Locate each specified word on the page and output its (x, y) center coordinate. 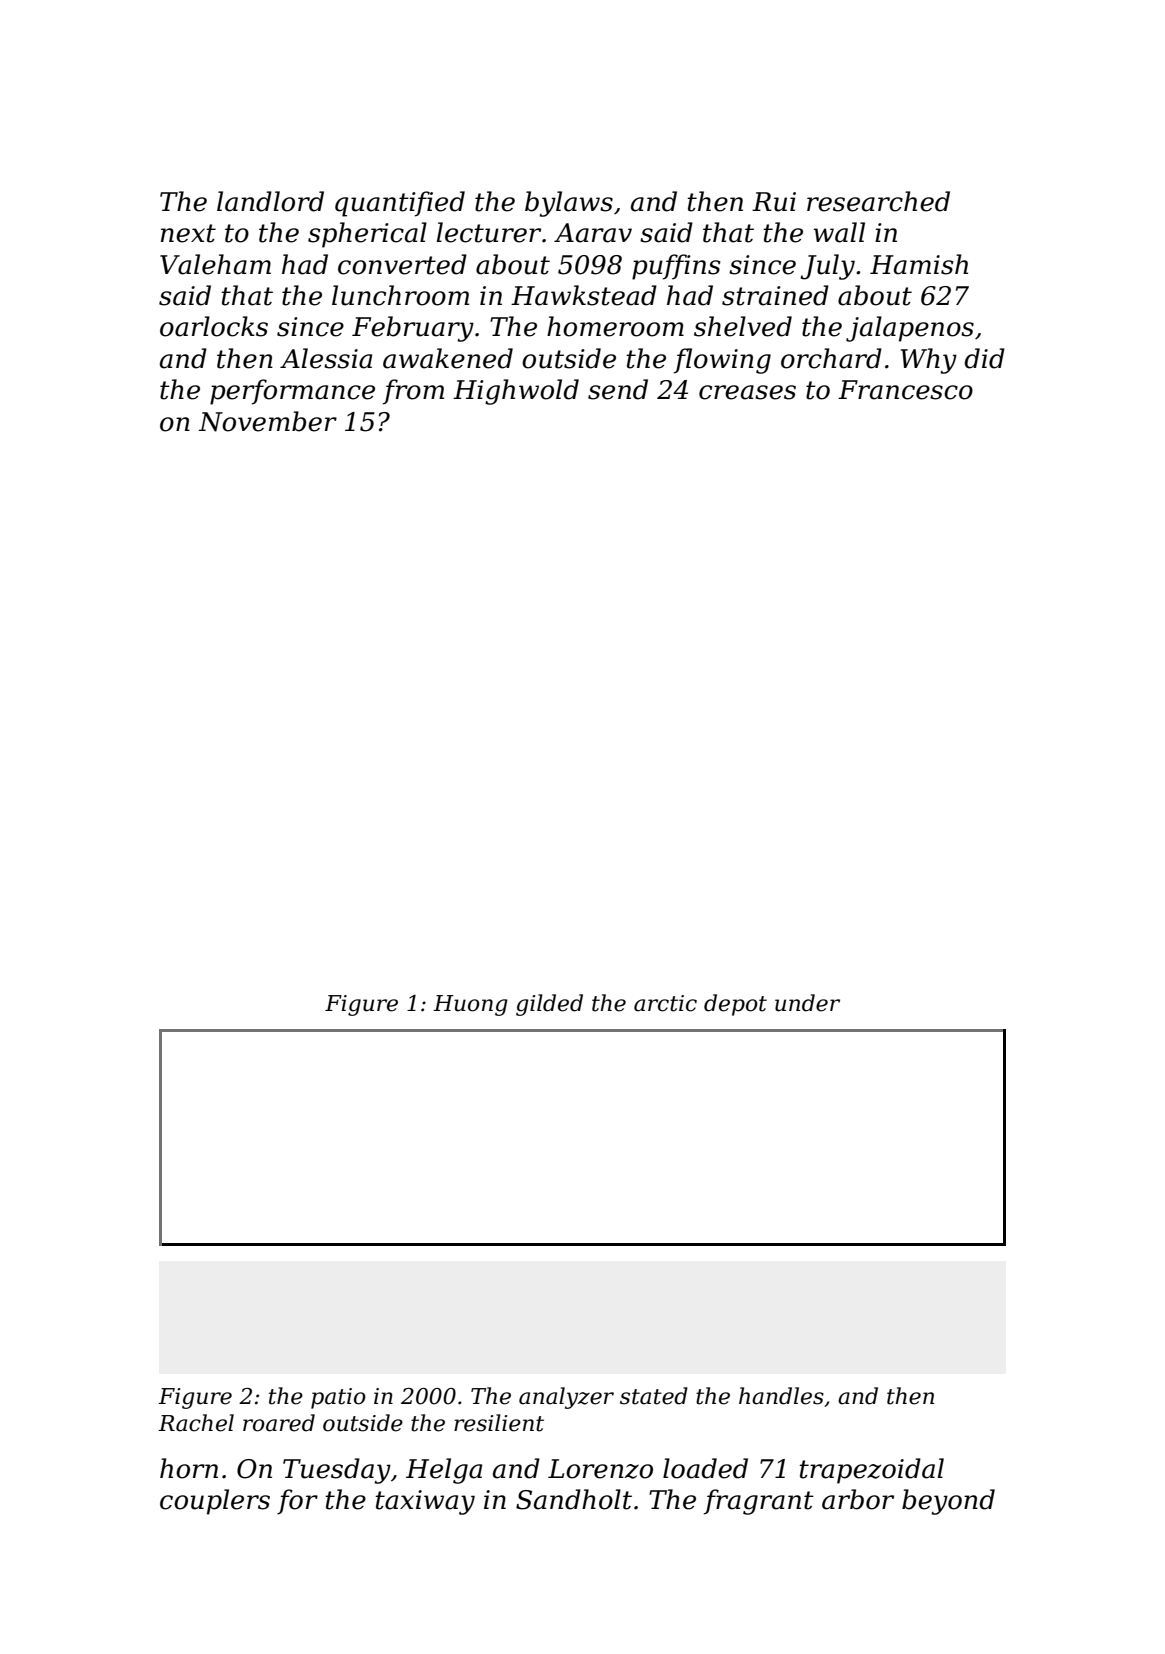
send (618, 389)
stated (654, 1396)
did (984, 358)
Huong (470, 1005)
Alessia (326, 358)
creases (747, 392)
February (413, 329)
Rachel (196, 1423)
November (268, 421)
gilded (549, 1005)
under (807, 1003)
